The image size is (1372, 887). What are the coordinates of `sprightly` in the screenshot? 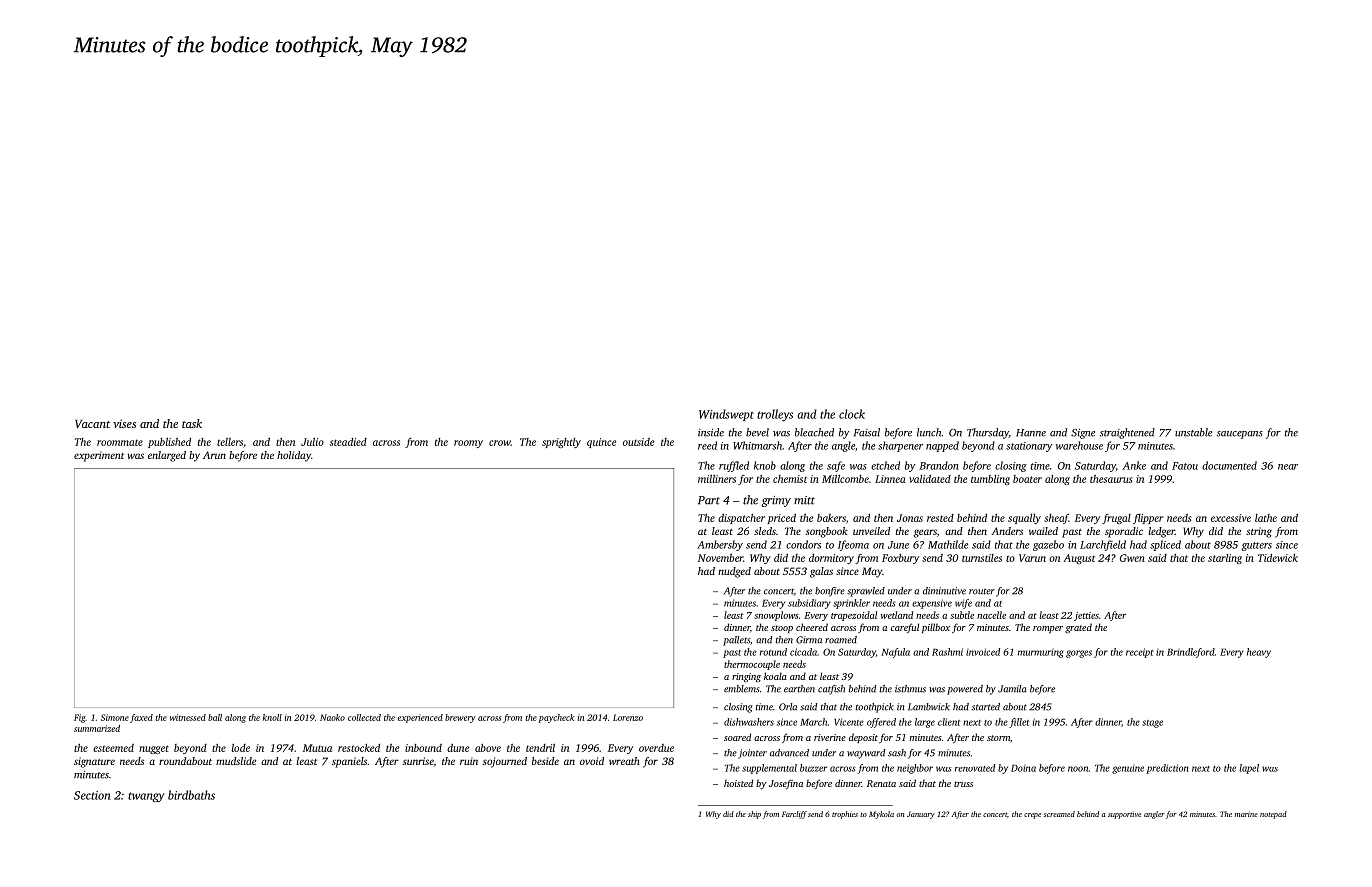 It's located at (561, 443).
